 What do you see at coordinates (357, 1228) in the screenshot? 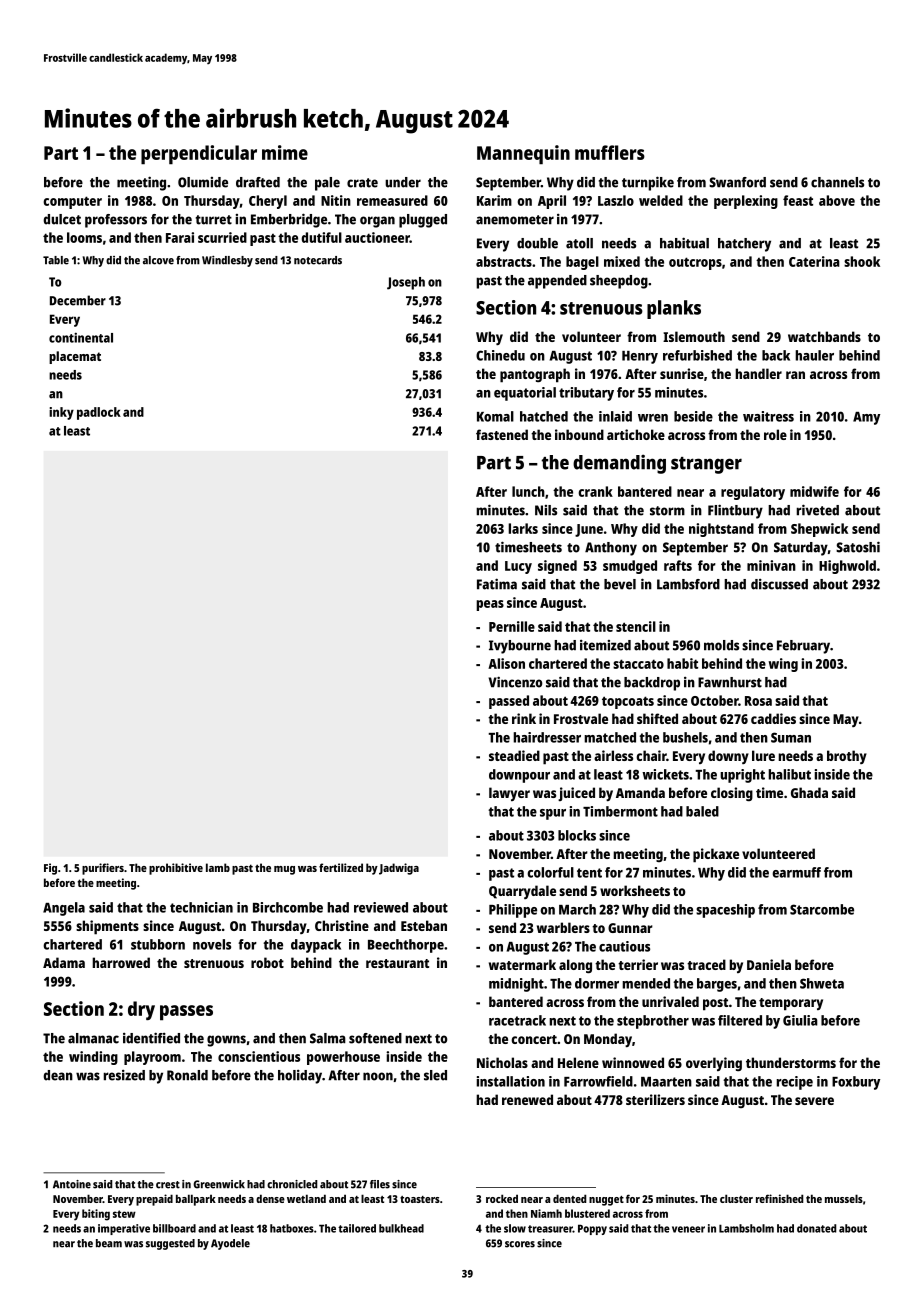
I see `tailored` at bounding box center [357, 1228].
